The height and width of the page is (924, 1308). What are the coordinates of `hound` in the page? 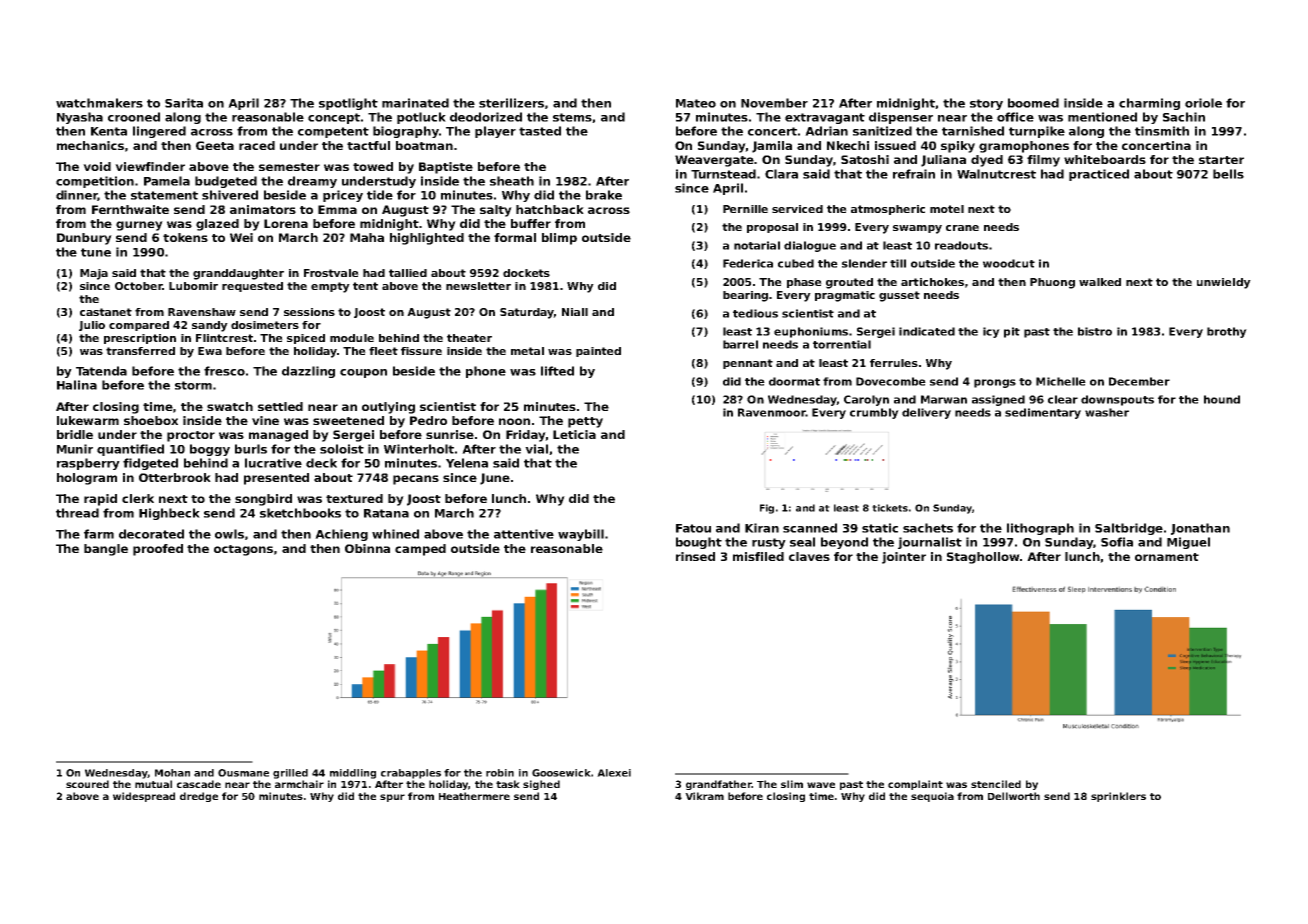 It's located at (1222, 399).
